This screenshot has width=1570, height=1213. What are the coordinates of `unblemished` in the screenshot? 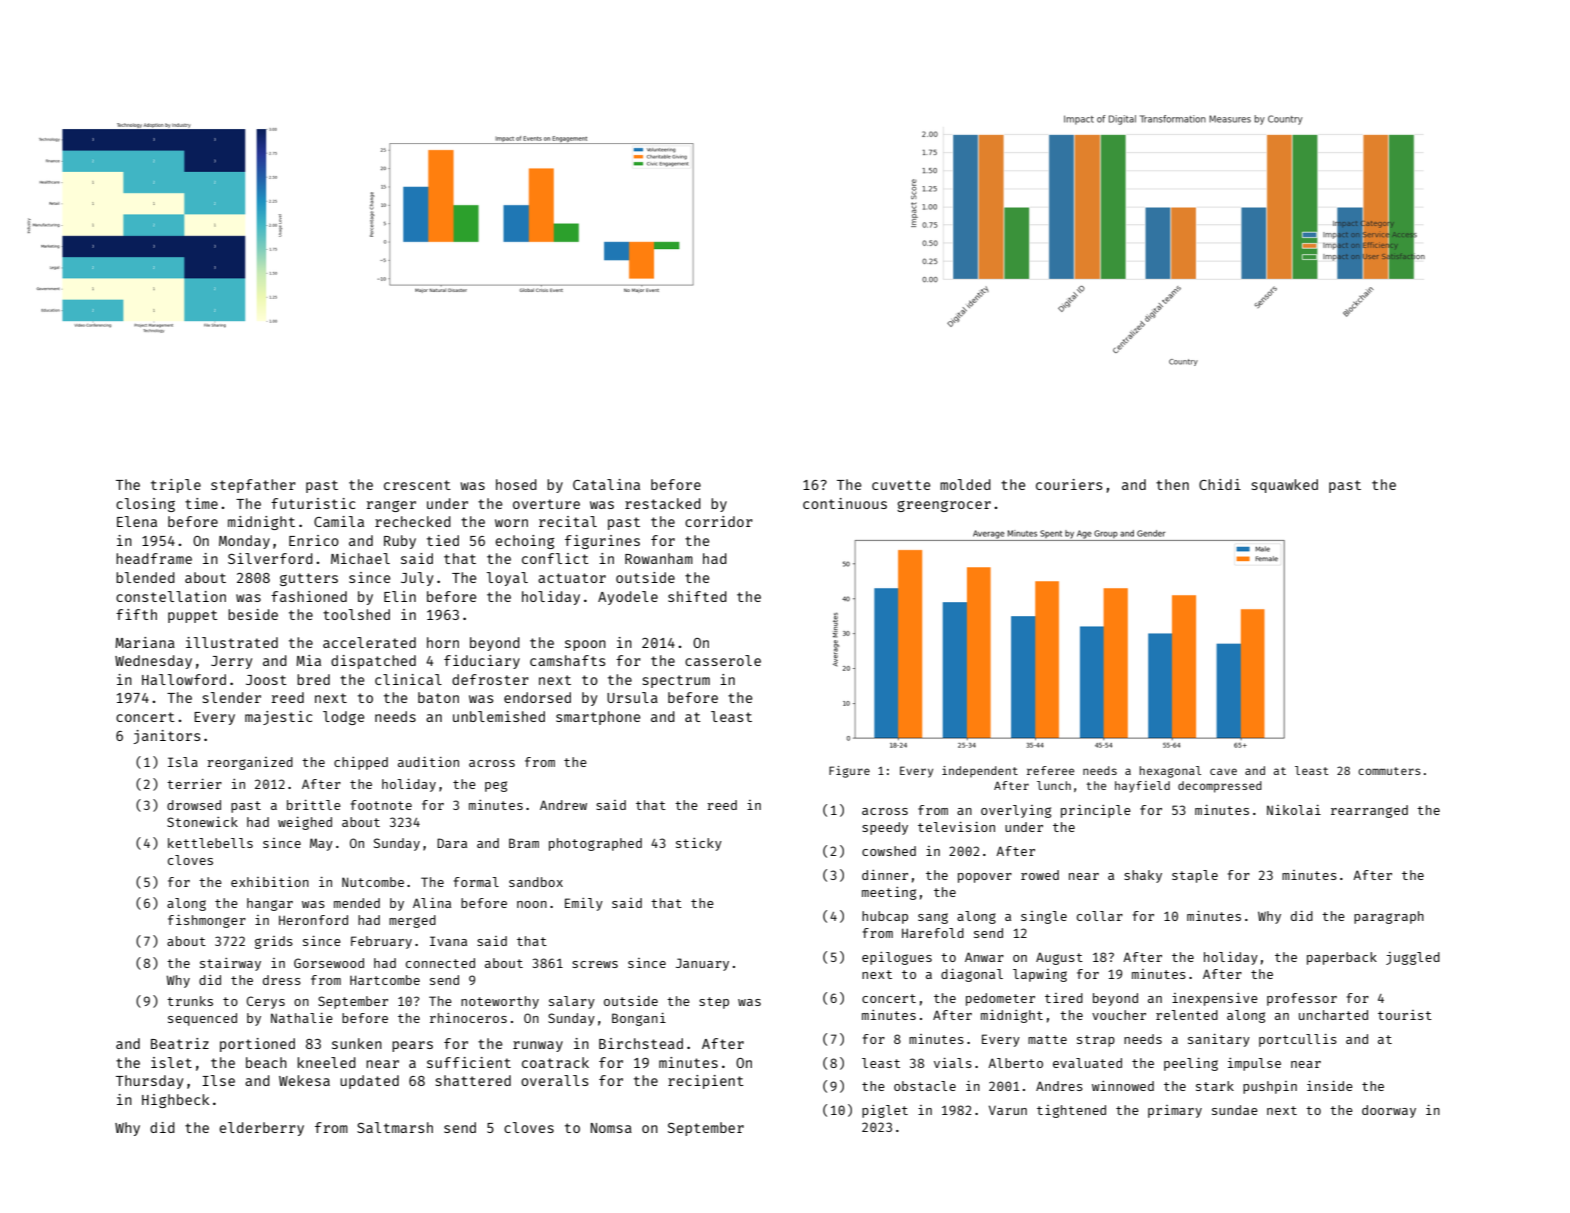 It's located at (499, 716).
